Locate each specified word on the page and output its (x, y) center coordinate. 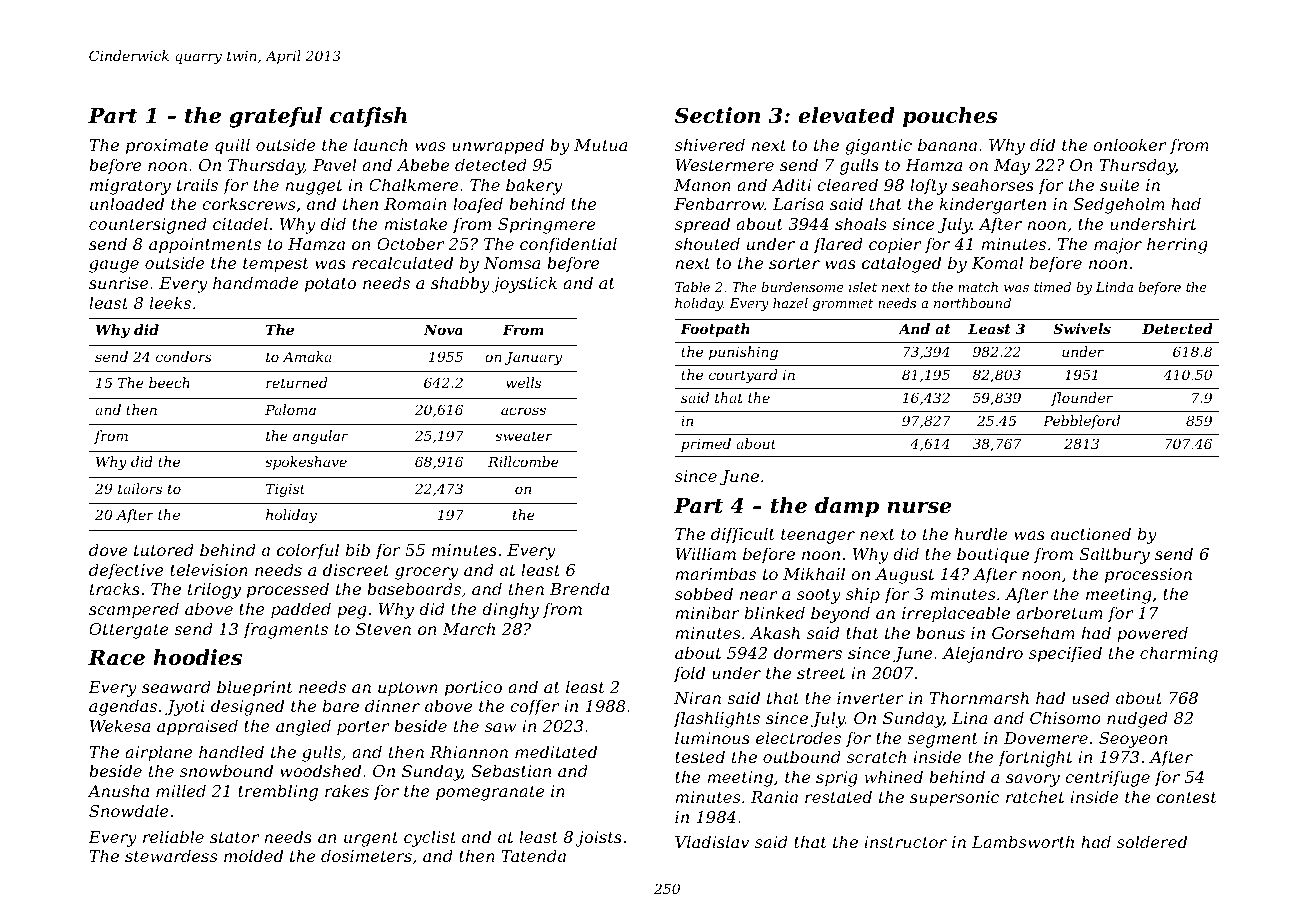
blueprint (255, 688)
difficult (743, 535)
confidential (568, 245)
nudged (1137, 719)
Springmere (546, 226)
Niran (697, 698)
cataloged (901, 264)
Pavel (334, 164)
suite (1120, 185)
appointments (205, 246)
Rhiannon (469, 751)
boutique (993, 555)
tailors (140, 488)
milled (181, 790)
